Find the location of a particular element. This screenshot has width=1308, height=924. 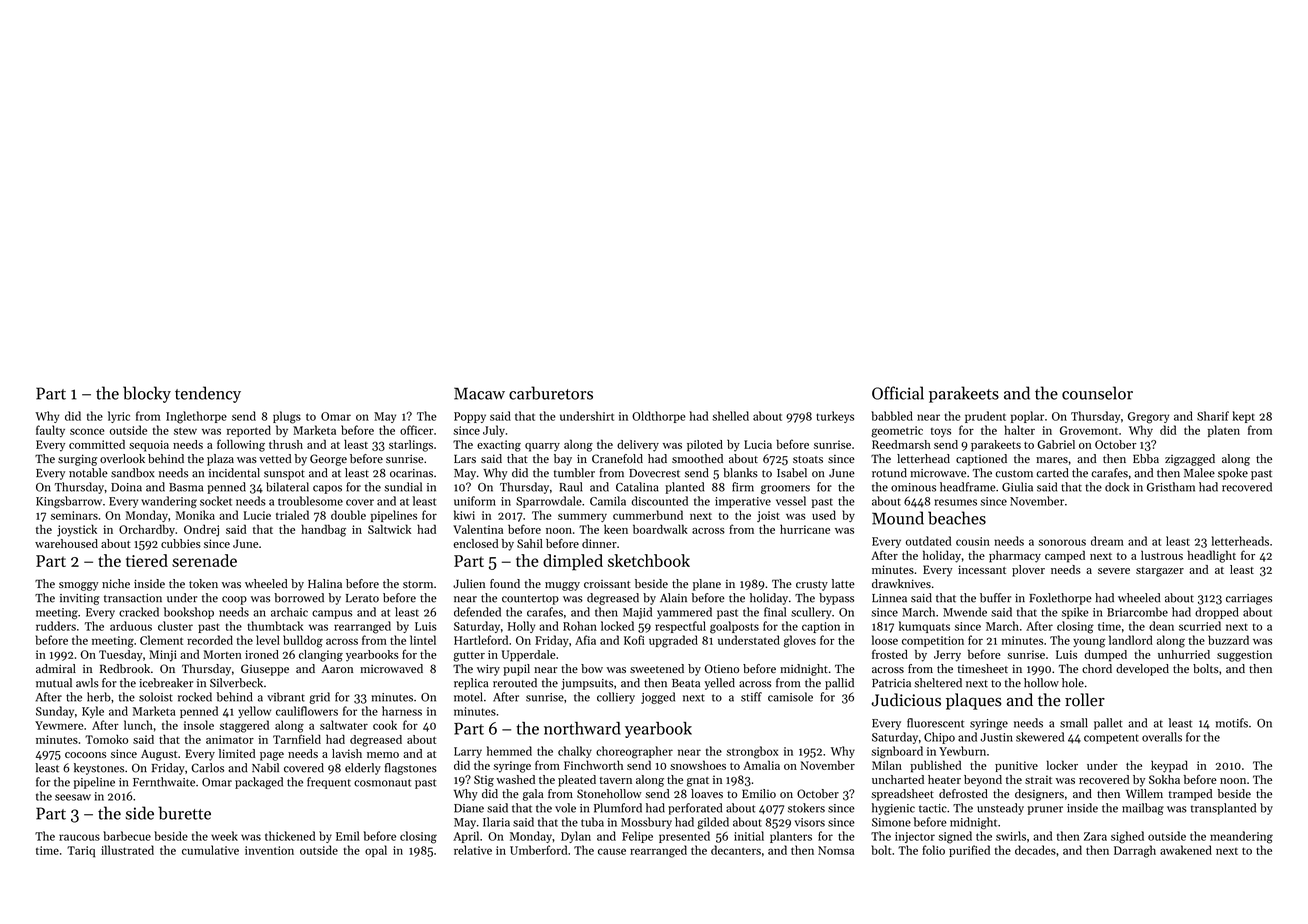

crusty is located at coordinates (812, 586).
